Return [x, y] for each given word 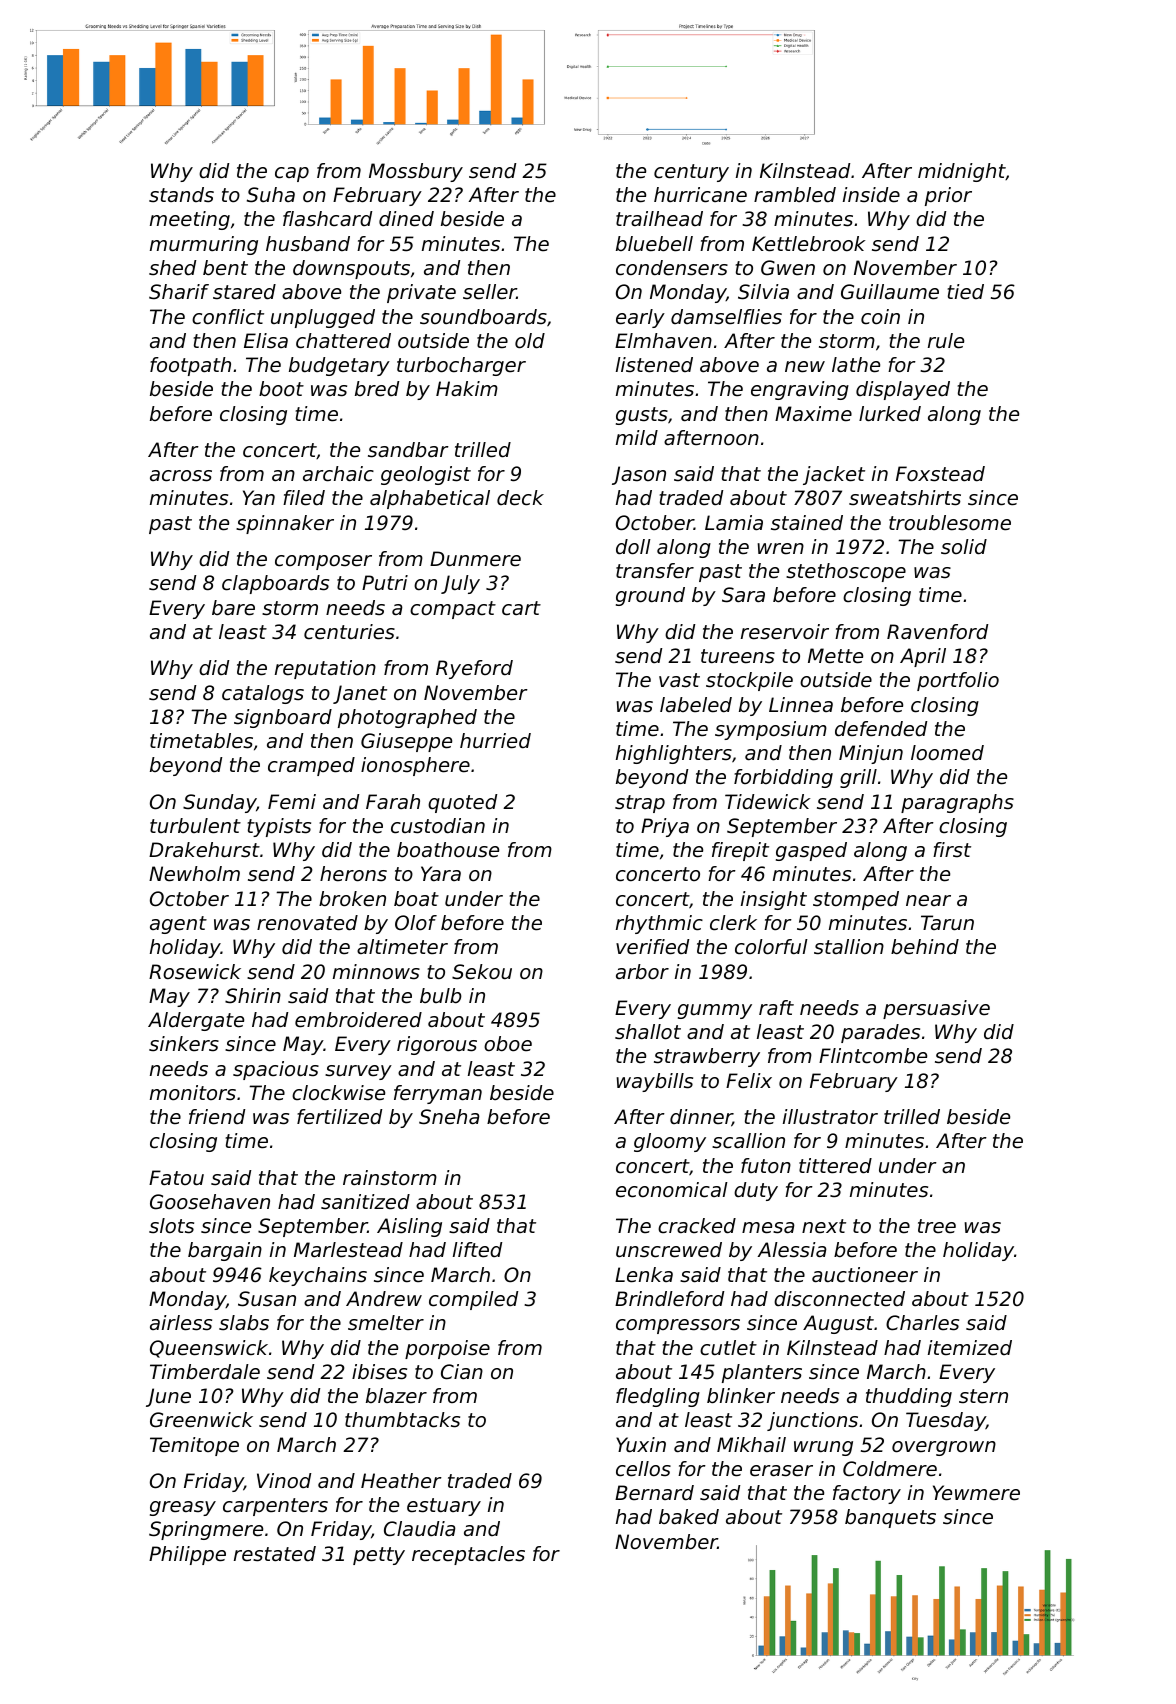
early [640, 318]
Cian [462, 1372]
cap [292, 174]
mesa [768, 1228]
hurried [495, 741]
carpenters [275, 1507]
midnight [962, 172]
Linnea [801, 705]
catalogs [263, 694]
